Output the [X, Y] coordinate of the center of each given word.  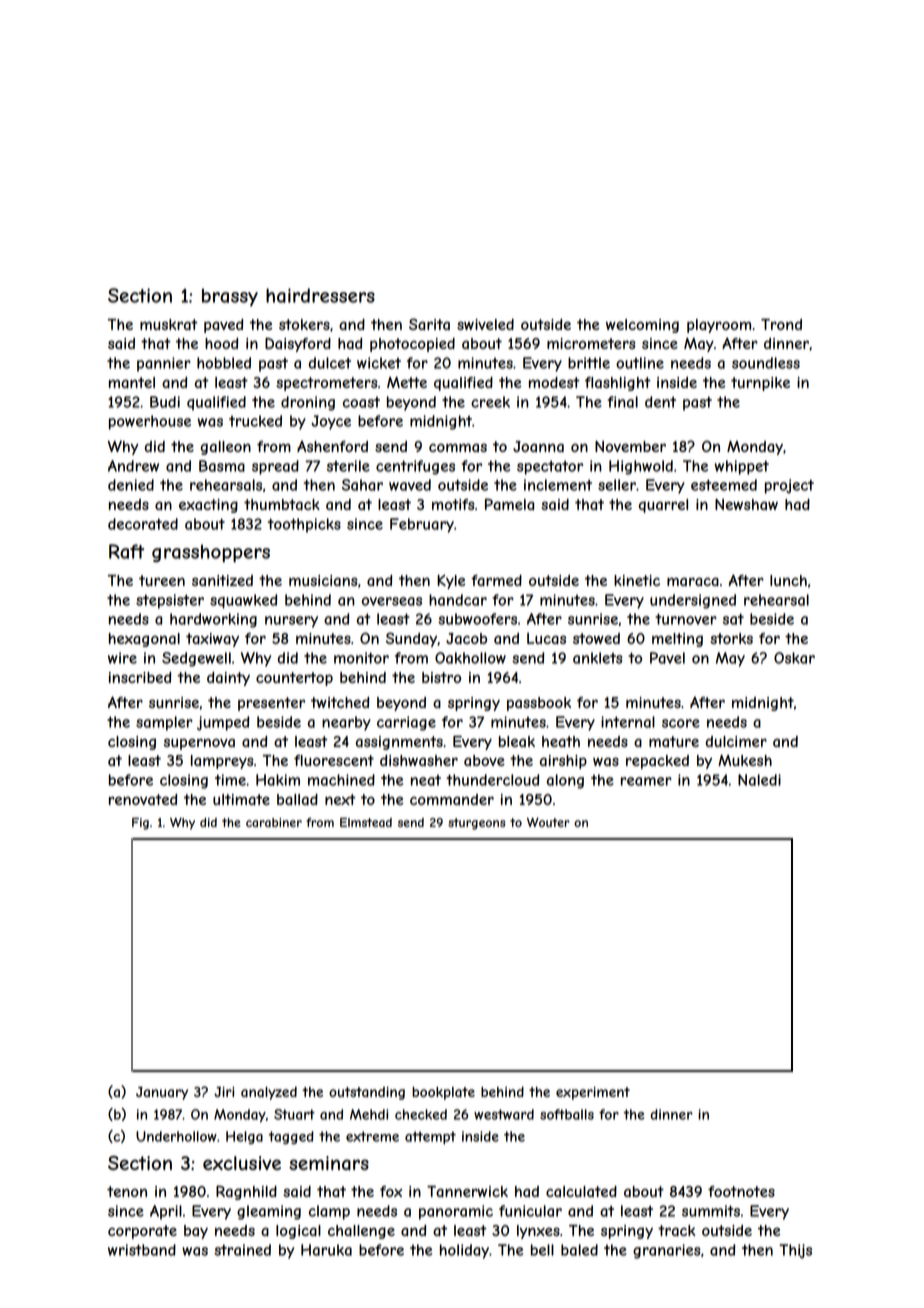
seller [617, 485]
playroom [719, 326]
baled [579, 1250]
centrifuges [415, 467]
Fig [140, 824]
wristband [142, 1250]
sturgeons [476, 824]
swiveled [485, 324]
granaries [667, 1251]
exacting [208, 506]
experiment [593, 1093]
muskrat [169, 324]
